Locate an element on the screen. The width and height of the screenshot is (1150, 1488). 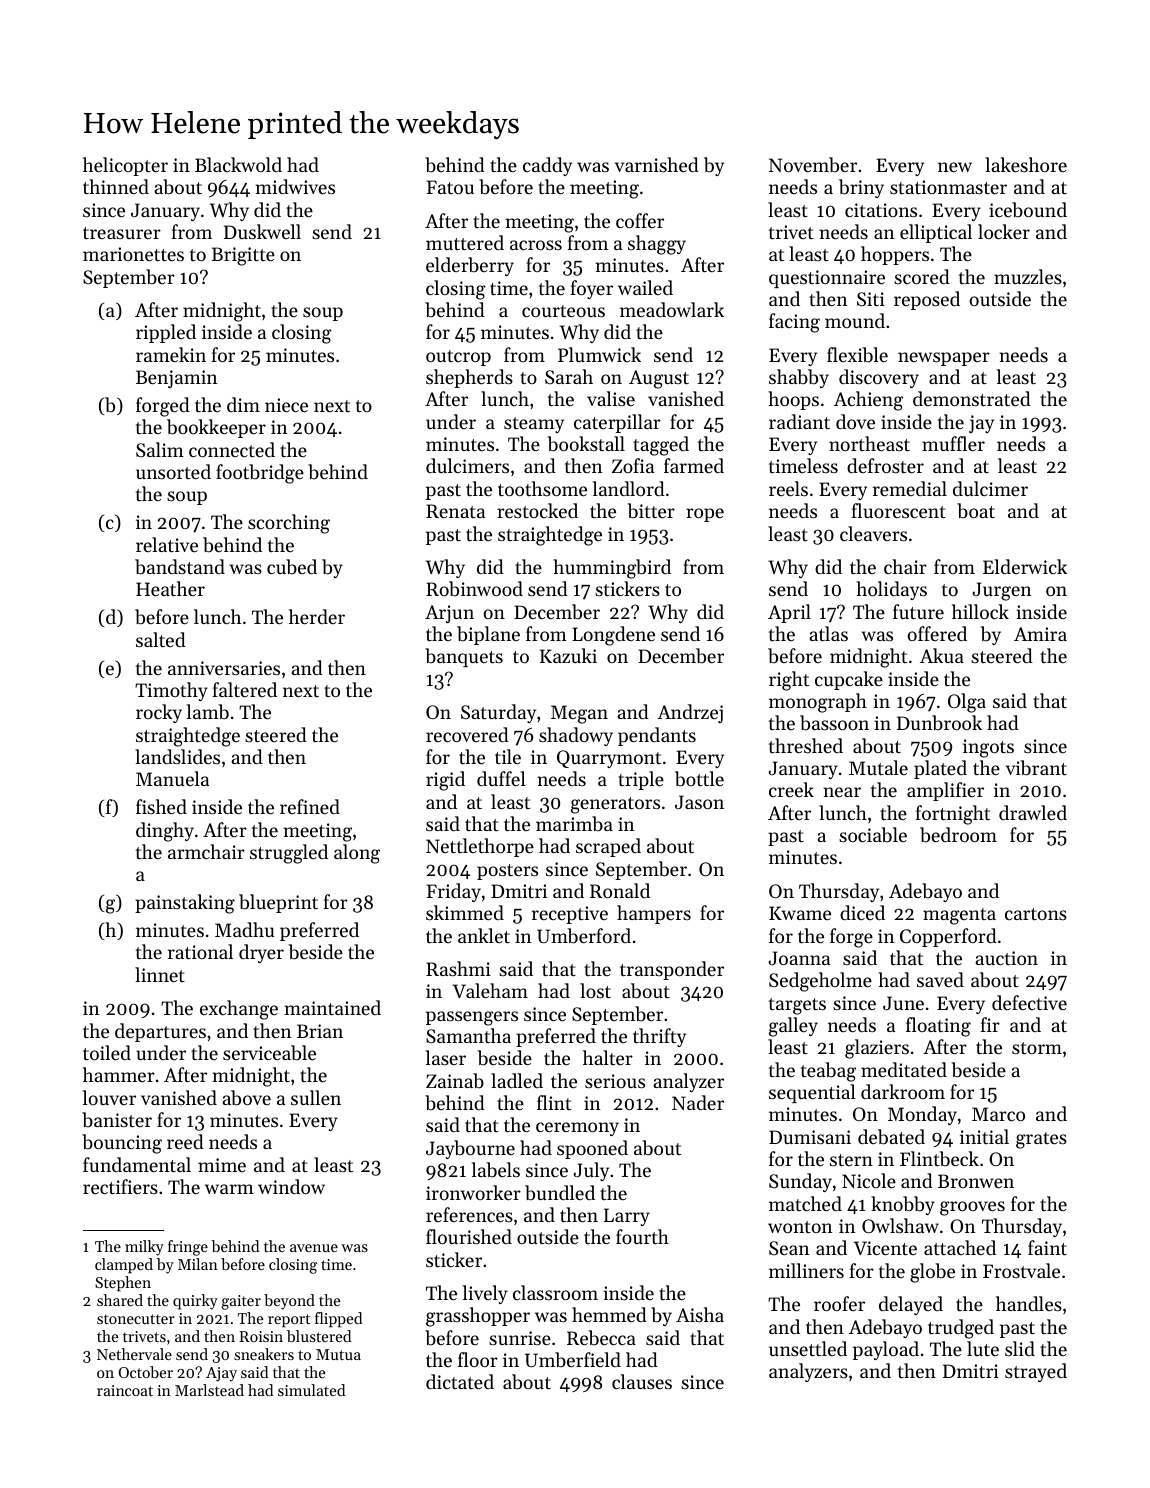
Manuela is located at coordinates (172, 778).
